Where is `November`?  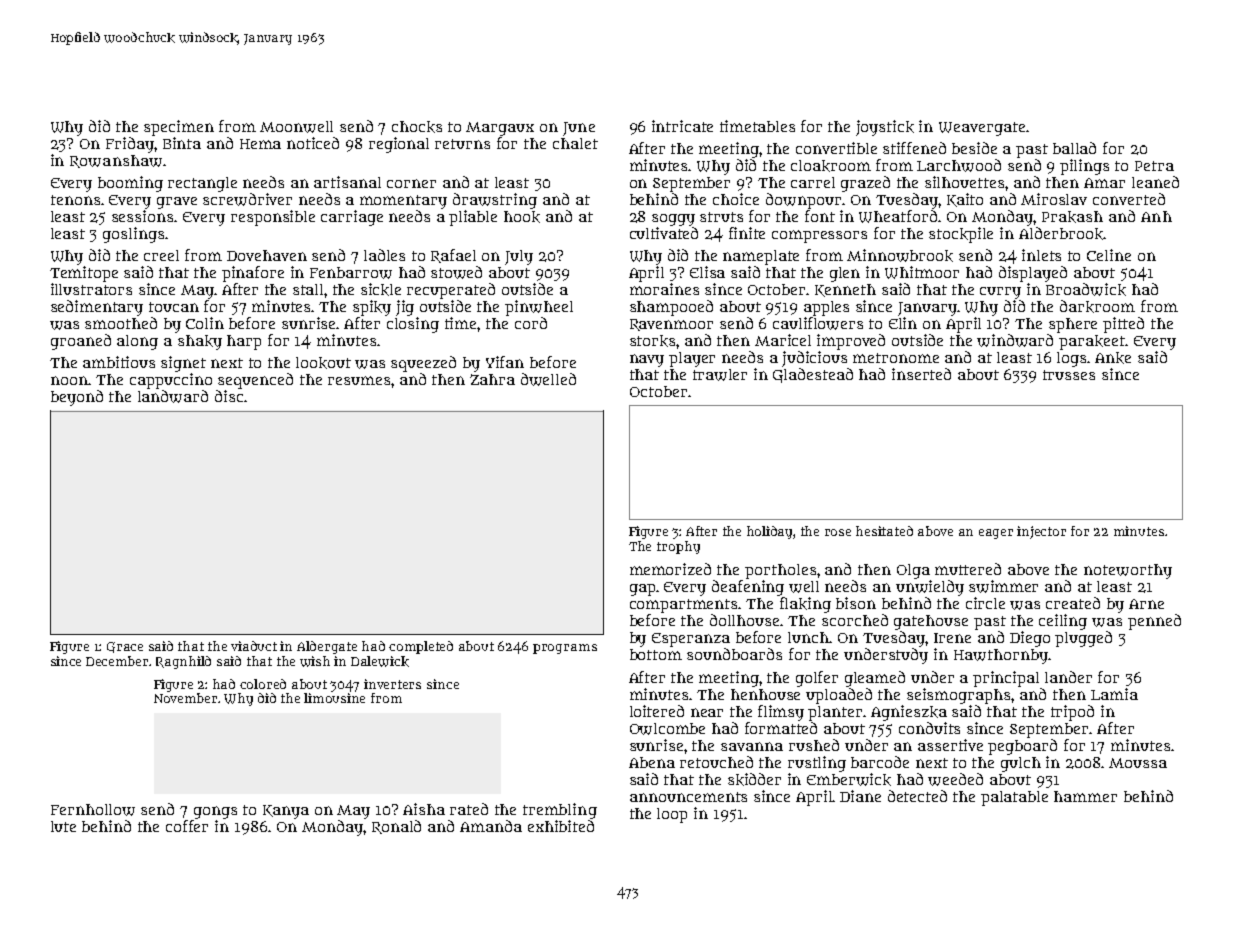 November is located at coordinates (186, 698).
